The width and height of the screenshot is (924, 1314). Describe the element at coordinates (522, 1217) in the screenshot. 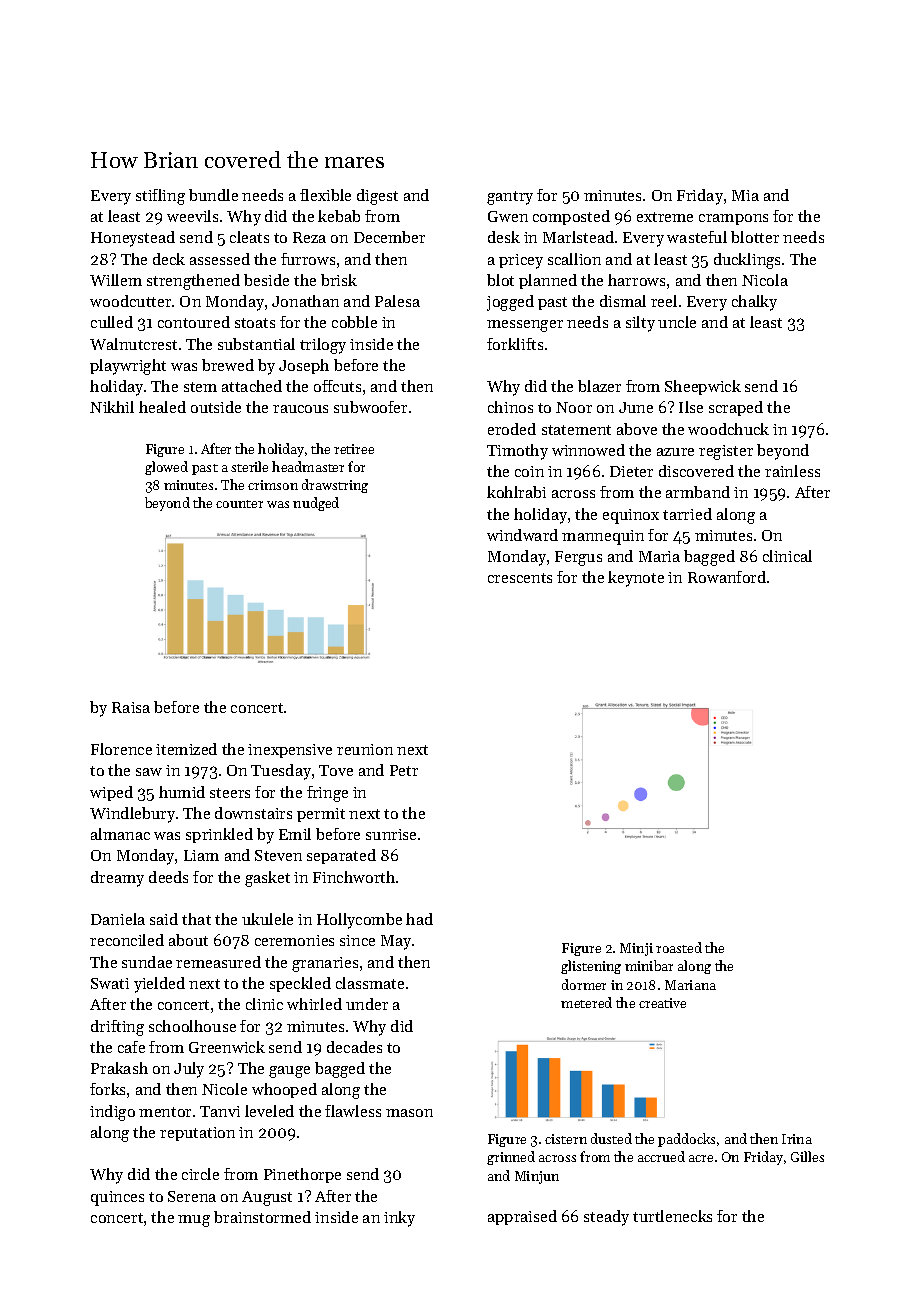

I see `appraised` at that location.
